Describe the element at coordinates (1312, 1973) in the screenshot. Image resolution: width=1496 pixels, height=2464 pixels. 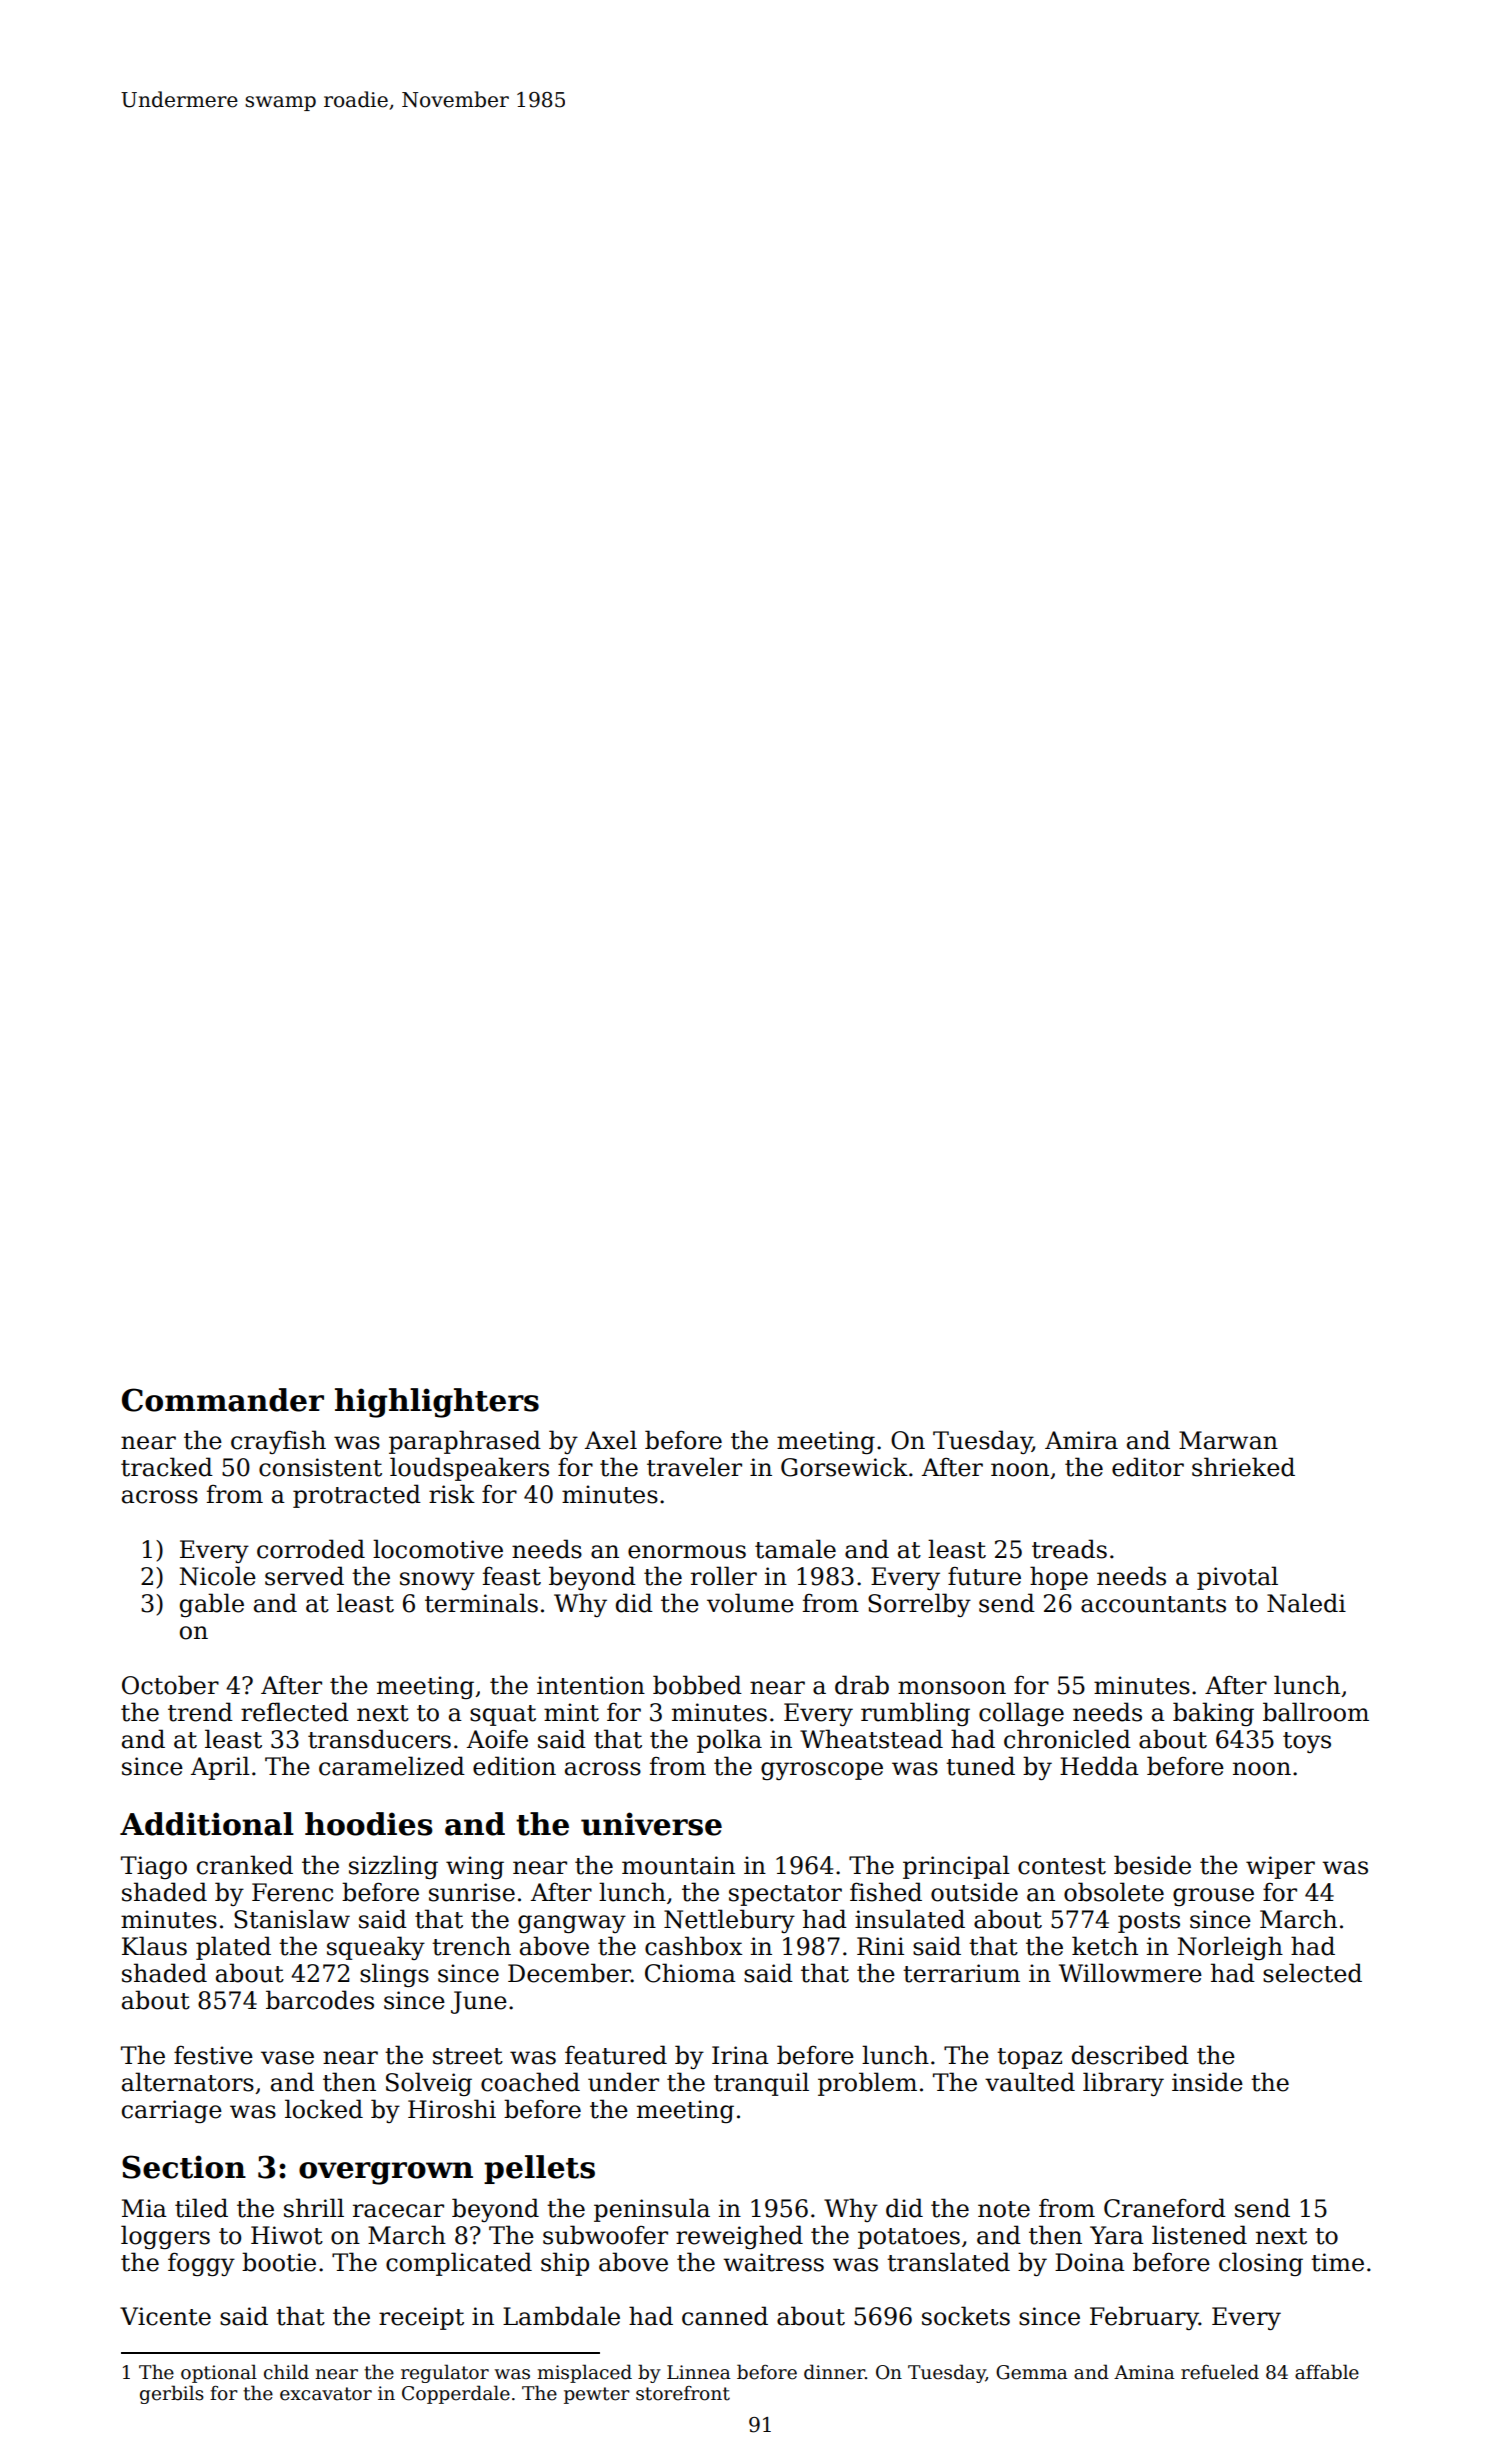
I see `selected` at that location.
